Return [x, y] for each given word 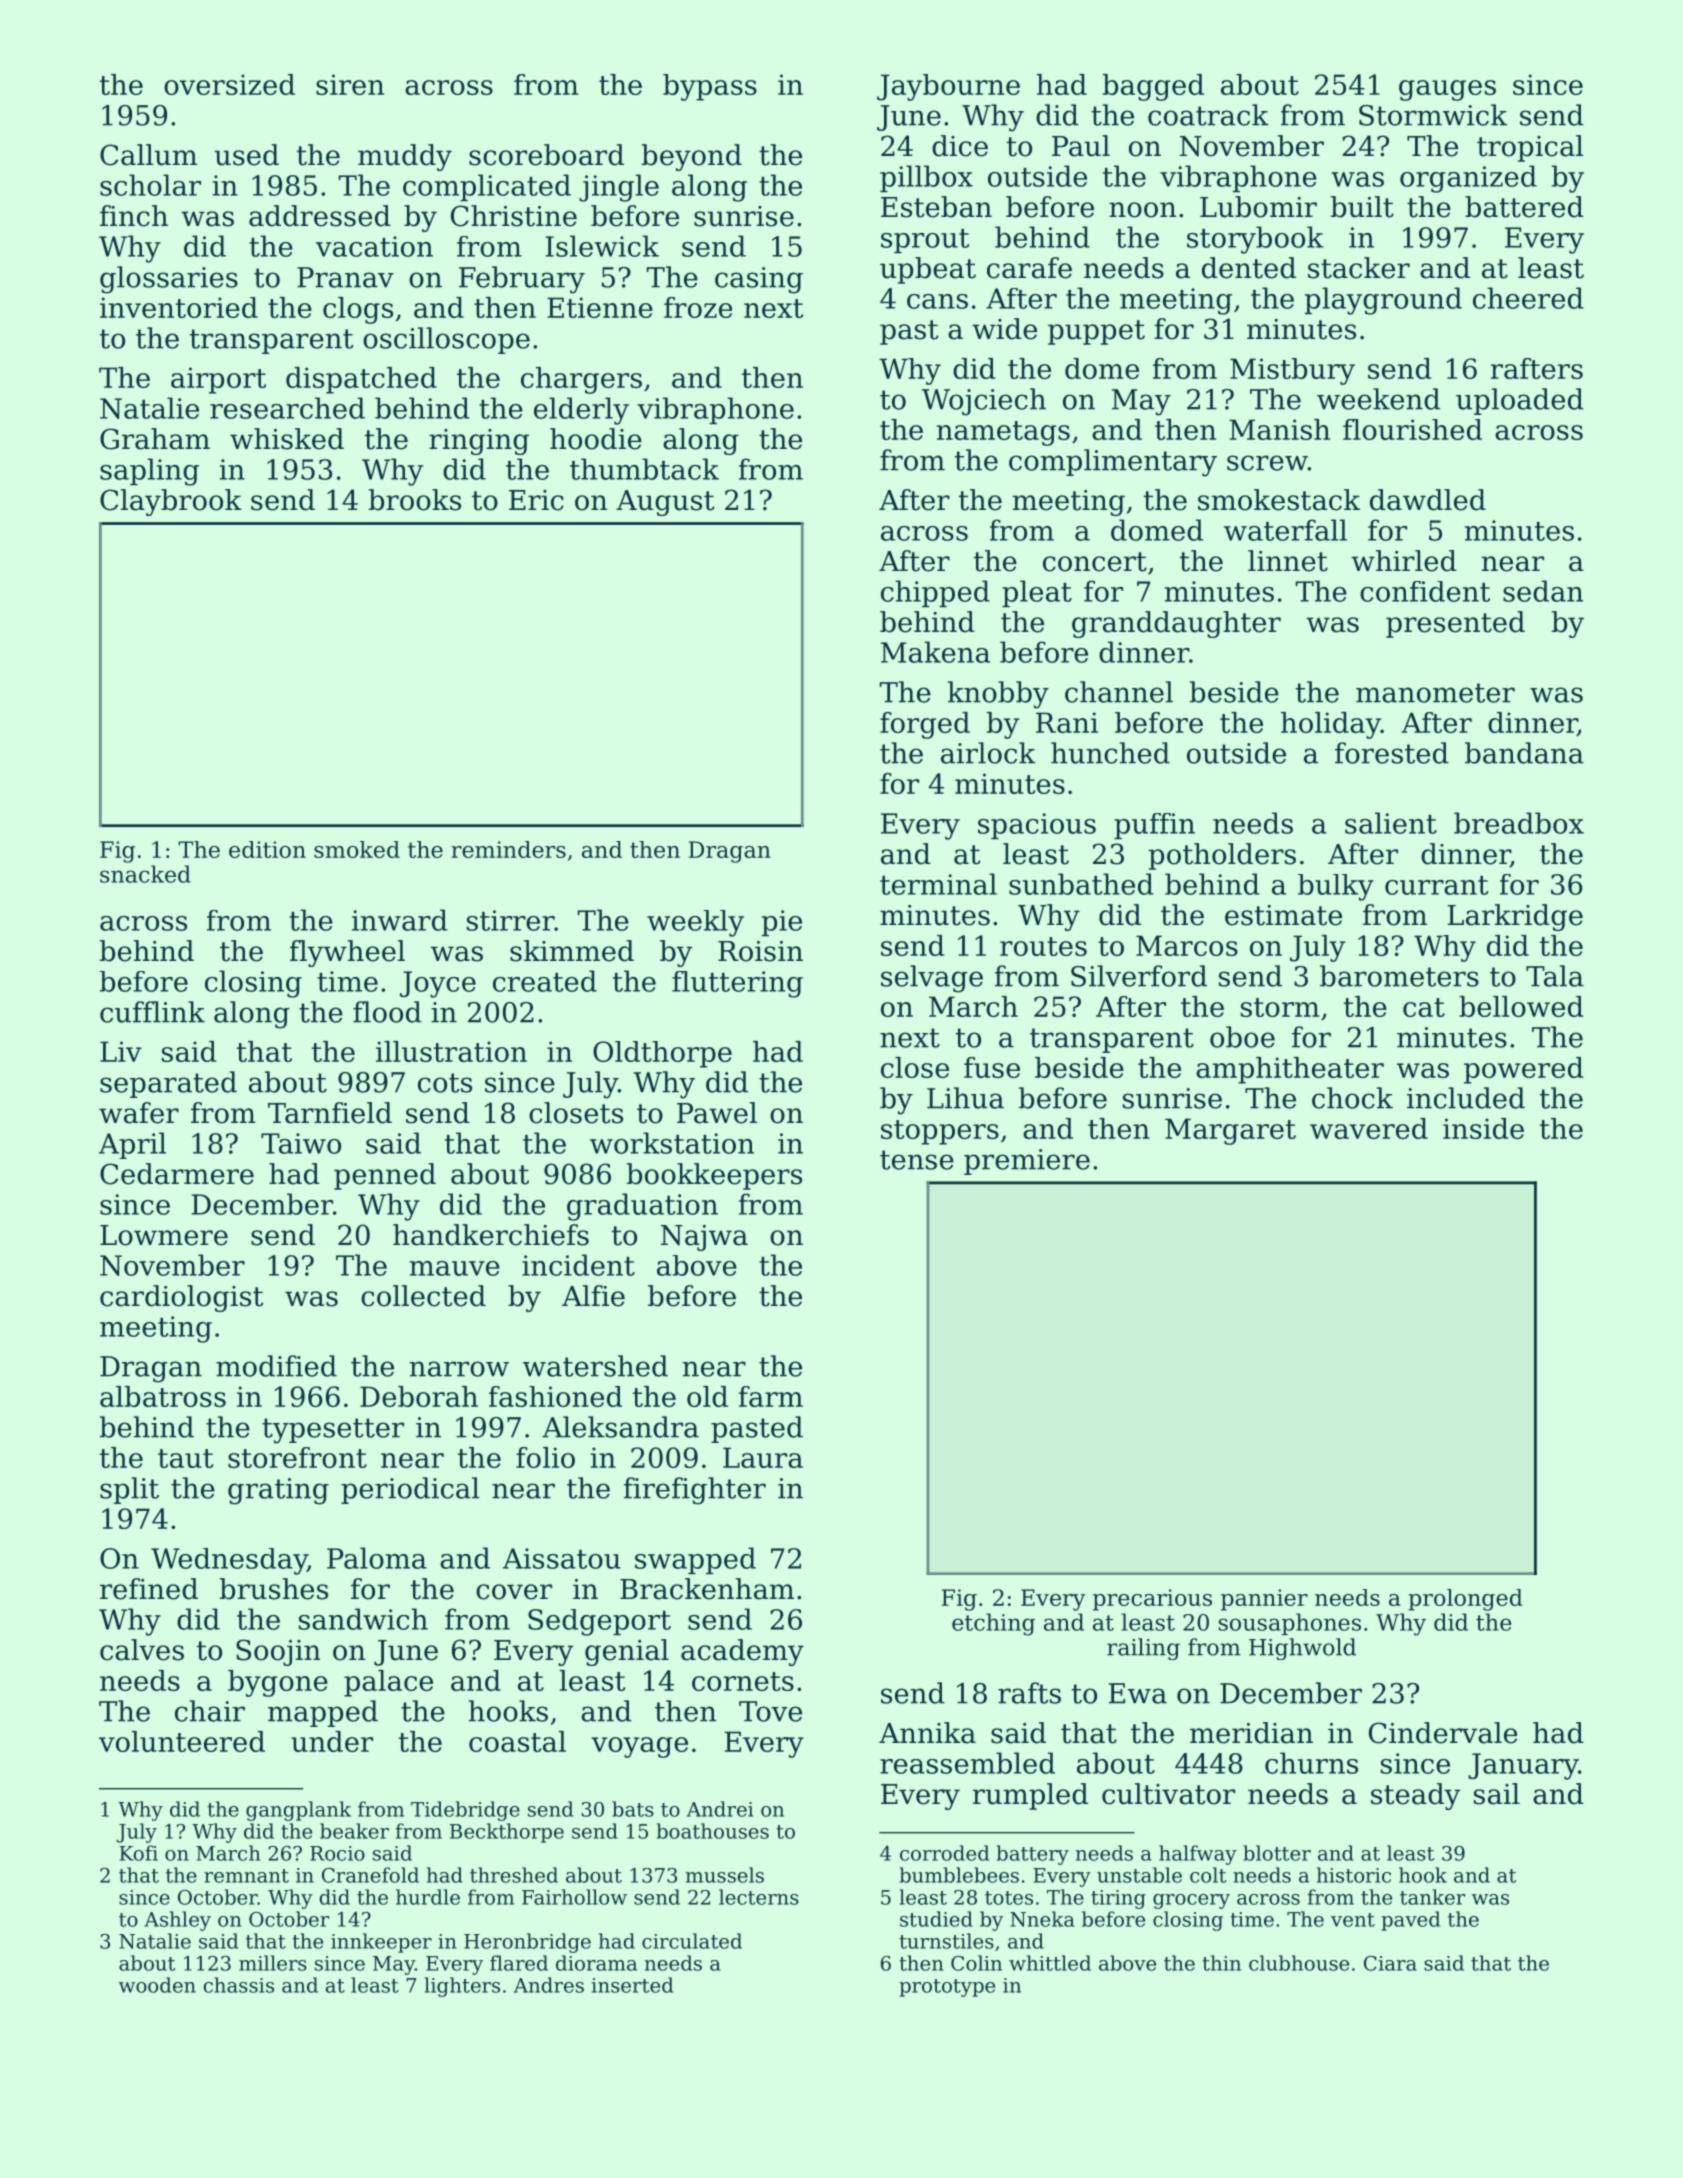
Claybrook [171, 502]
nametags [1003, 433]
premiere [1027, 1162]
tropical [1530, 148]
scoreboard [546, 155]
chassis [239, 1985]
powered [1523, 1070]
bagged [1153, 87]
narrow [459, 1369]
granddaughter [1176, 624]
